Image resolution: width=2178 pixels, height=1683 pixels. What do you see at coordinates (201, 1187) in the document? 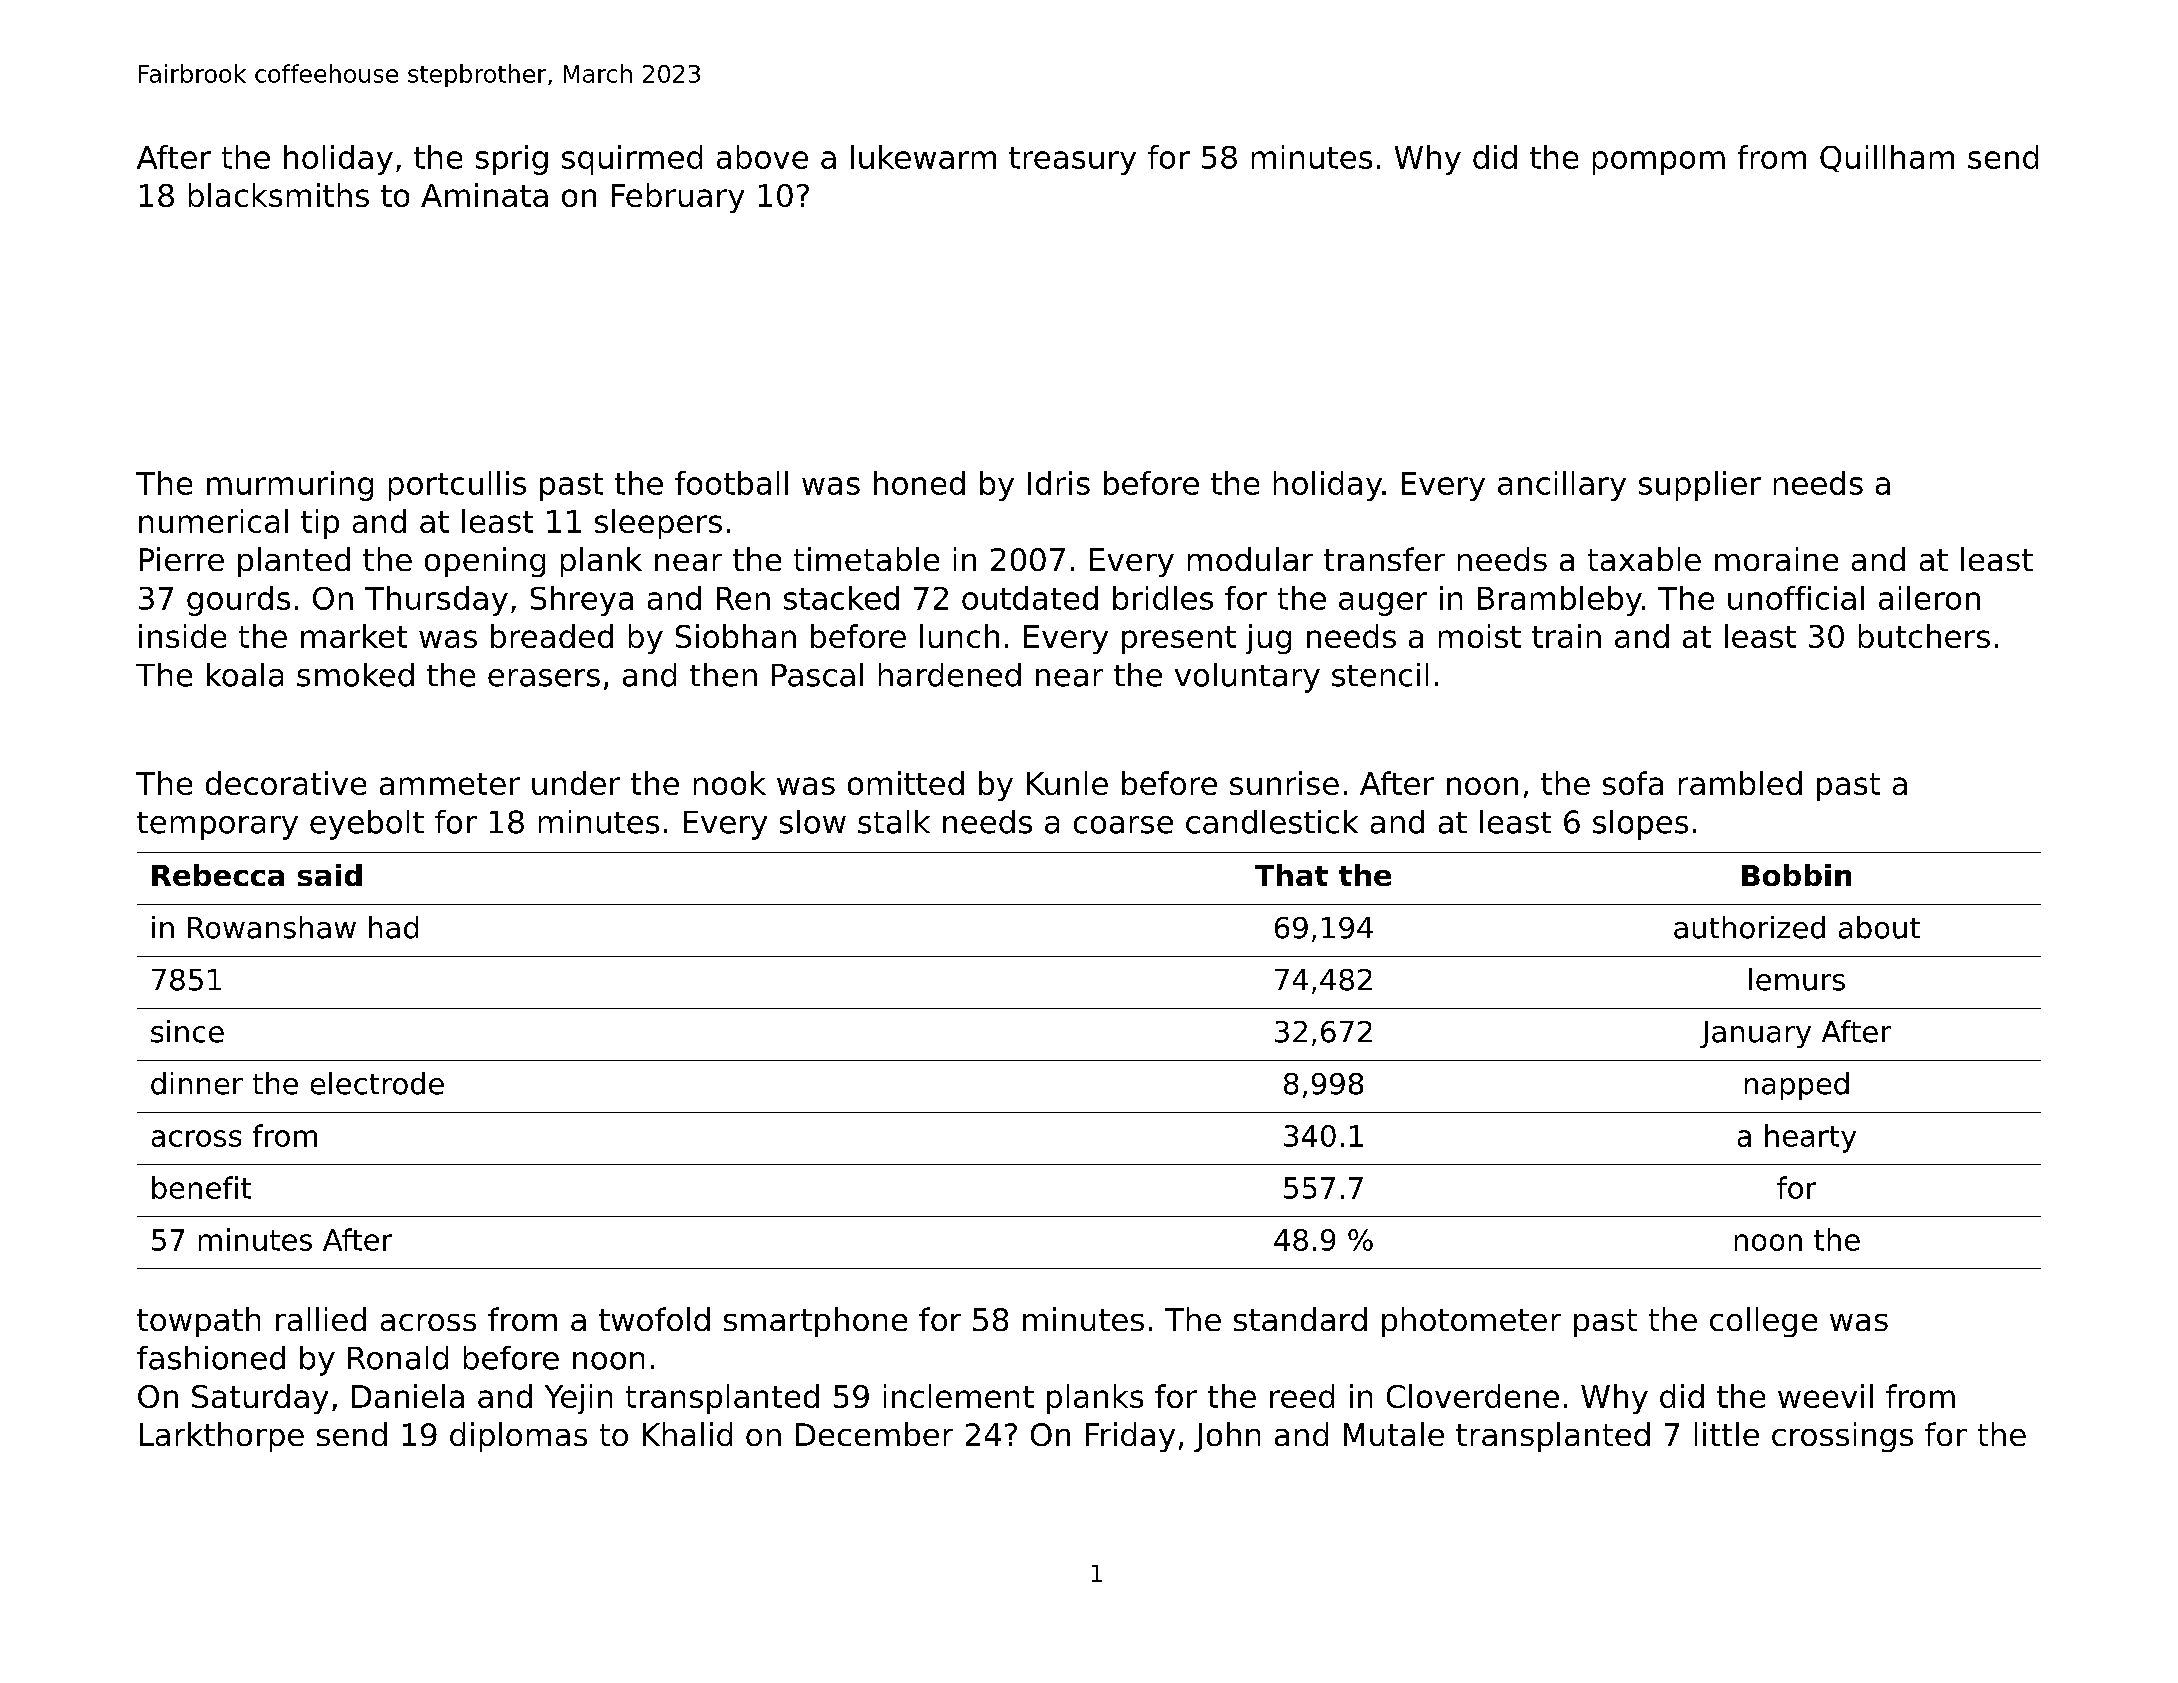
I see `benefit` at bounding box center [201, 1187].
